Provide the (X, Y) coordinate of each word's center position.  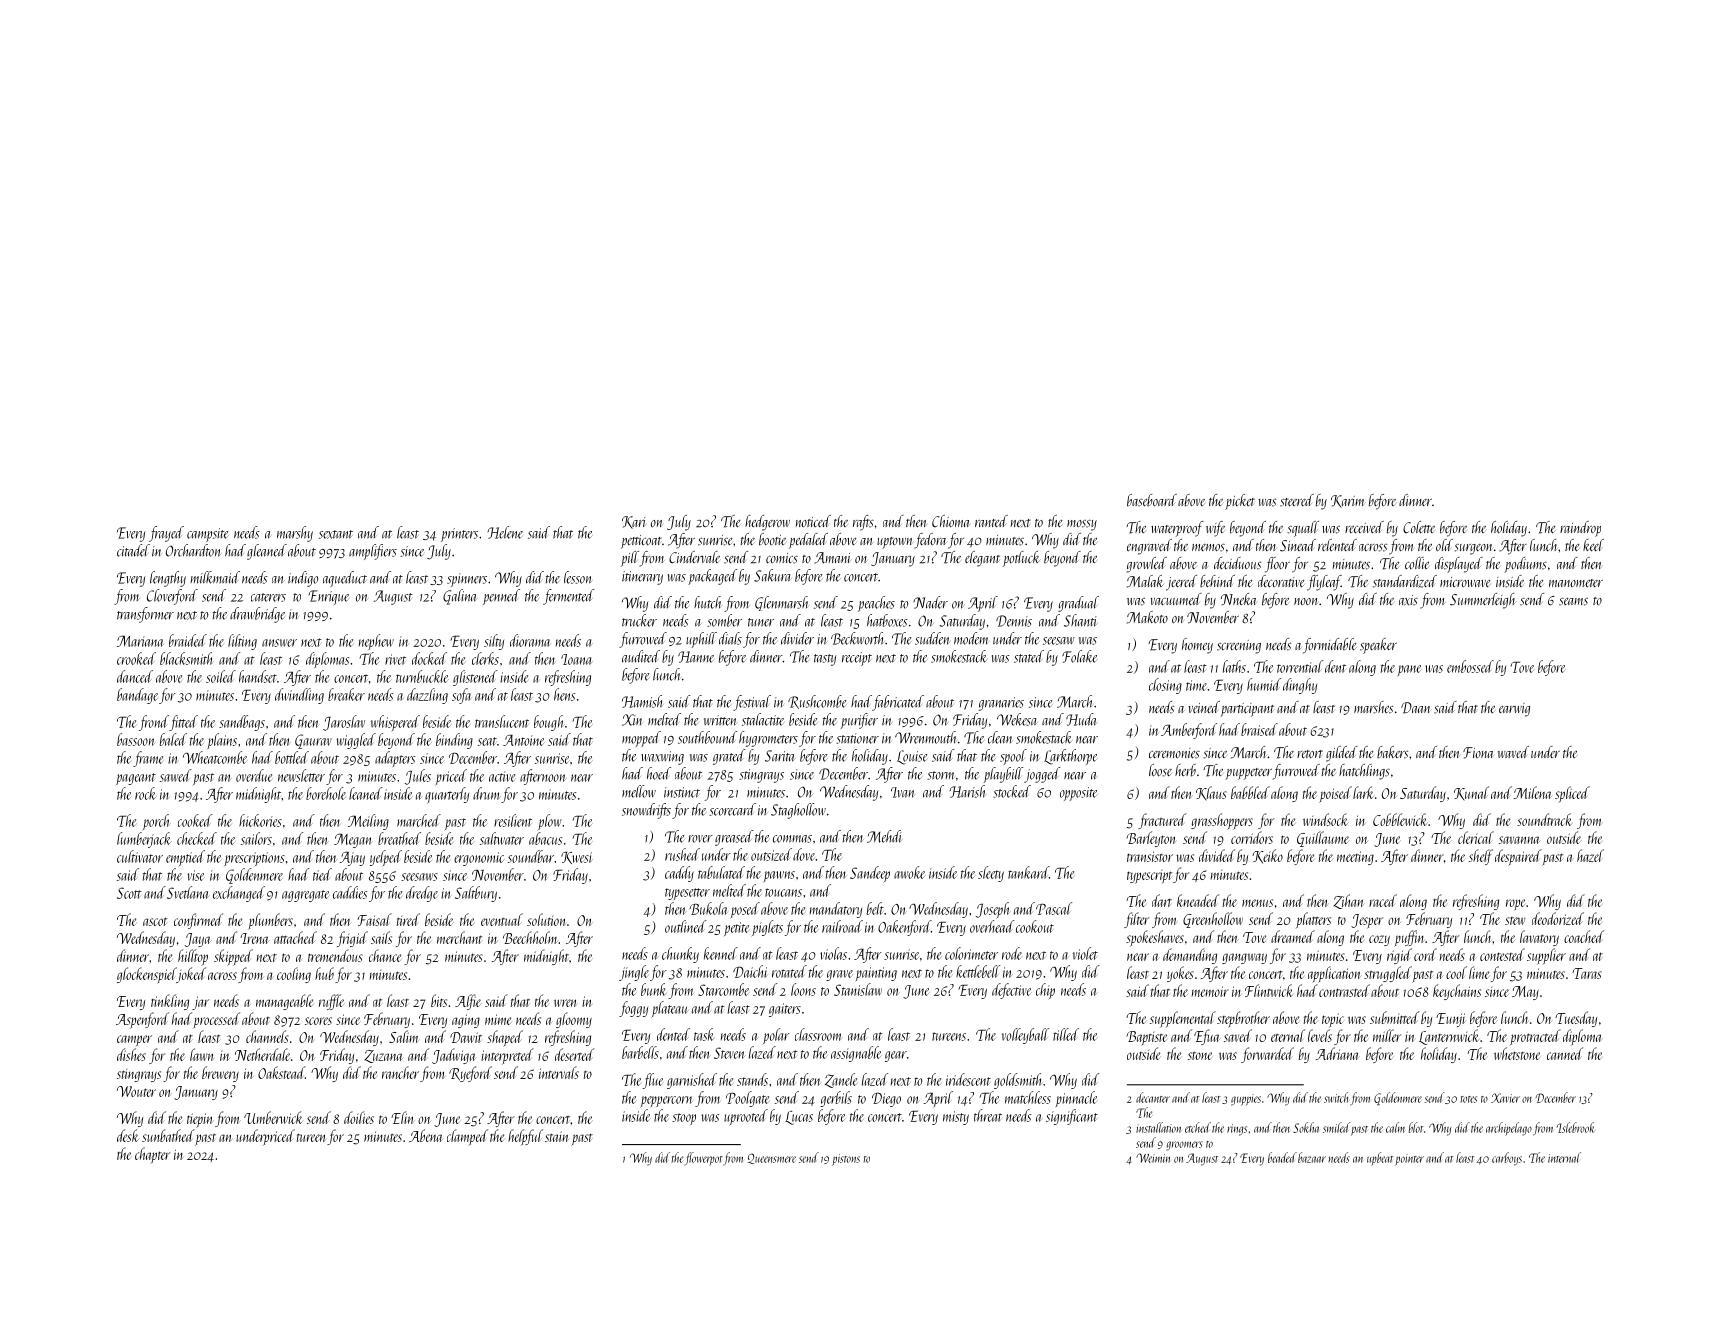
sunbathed (168, 1135)
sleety (991, 874)
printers (459, 535)
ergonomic (479, 859)
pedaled (808, 541)
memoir (1210, 991)
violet (1085, 953)
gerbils (836, 1099)
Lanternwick (1449, 1037)
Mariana (140, 641)
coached (1584, 936)
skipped (233, 957)
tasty (825, 660)
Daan (1416, 708)
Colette (1419, 527)
